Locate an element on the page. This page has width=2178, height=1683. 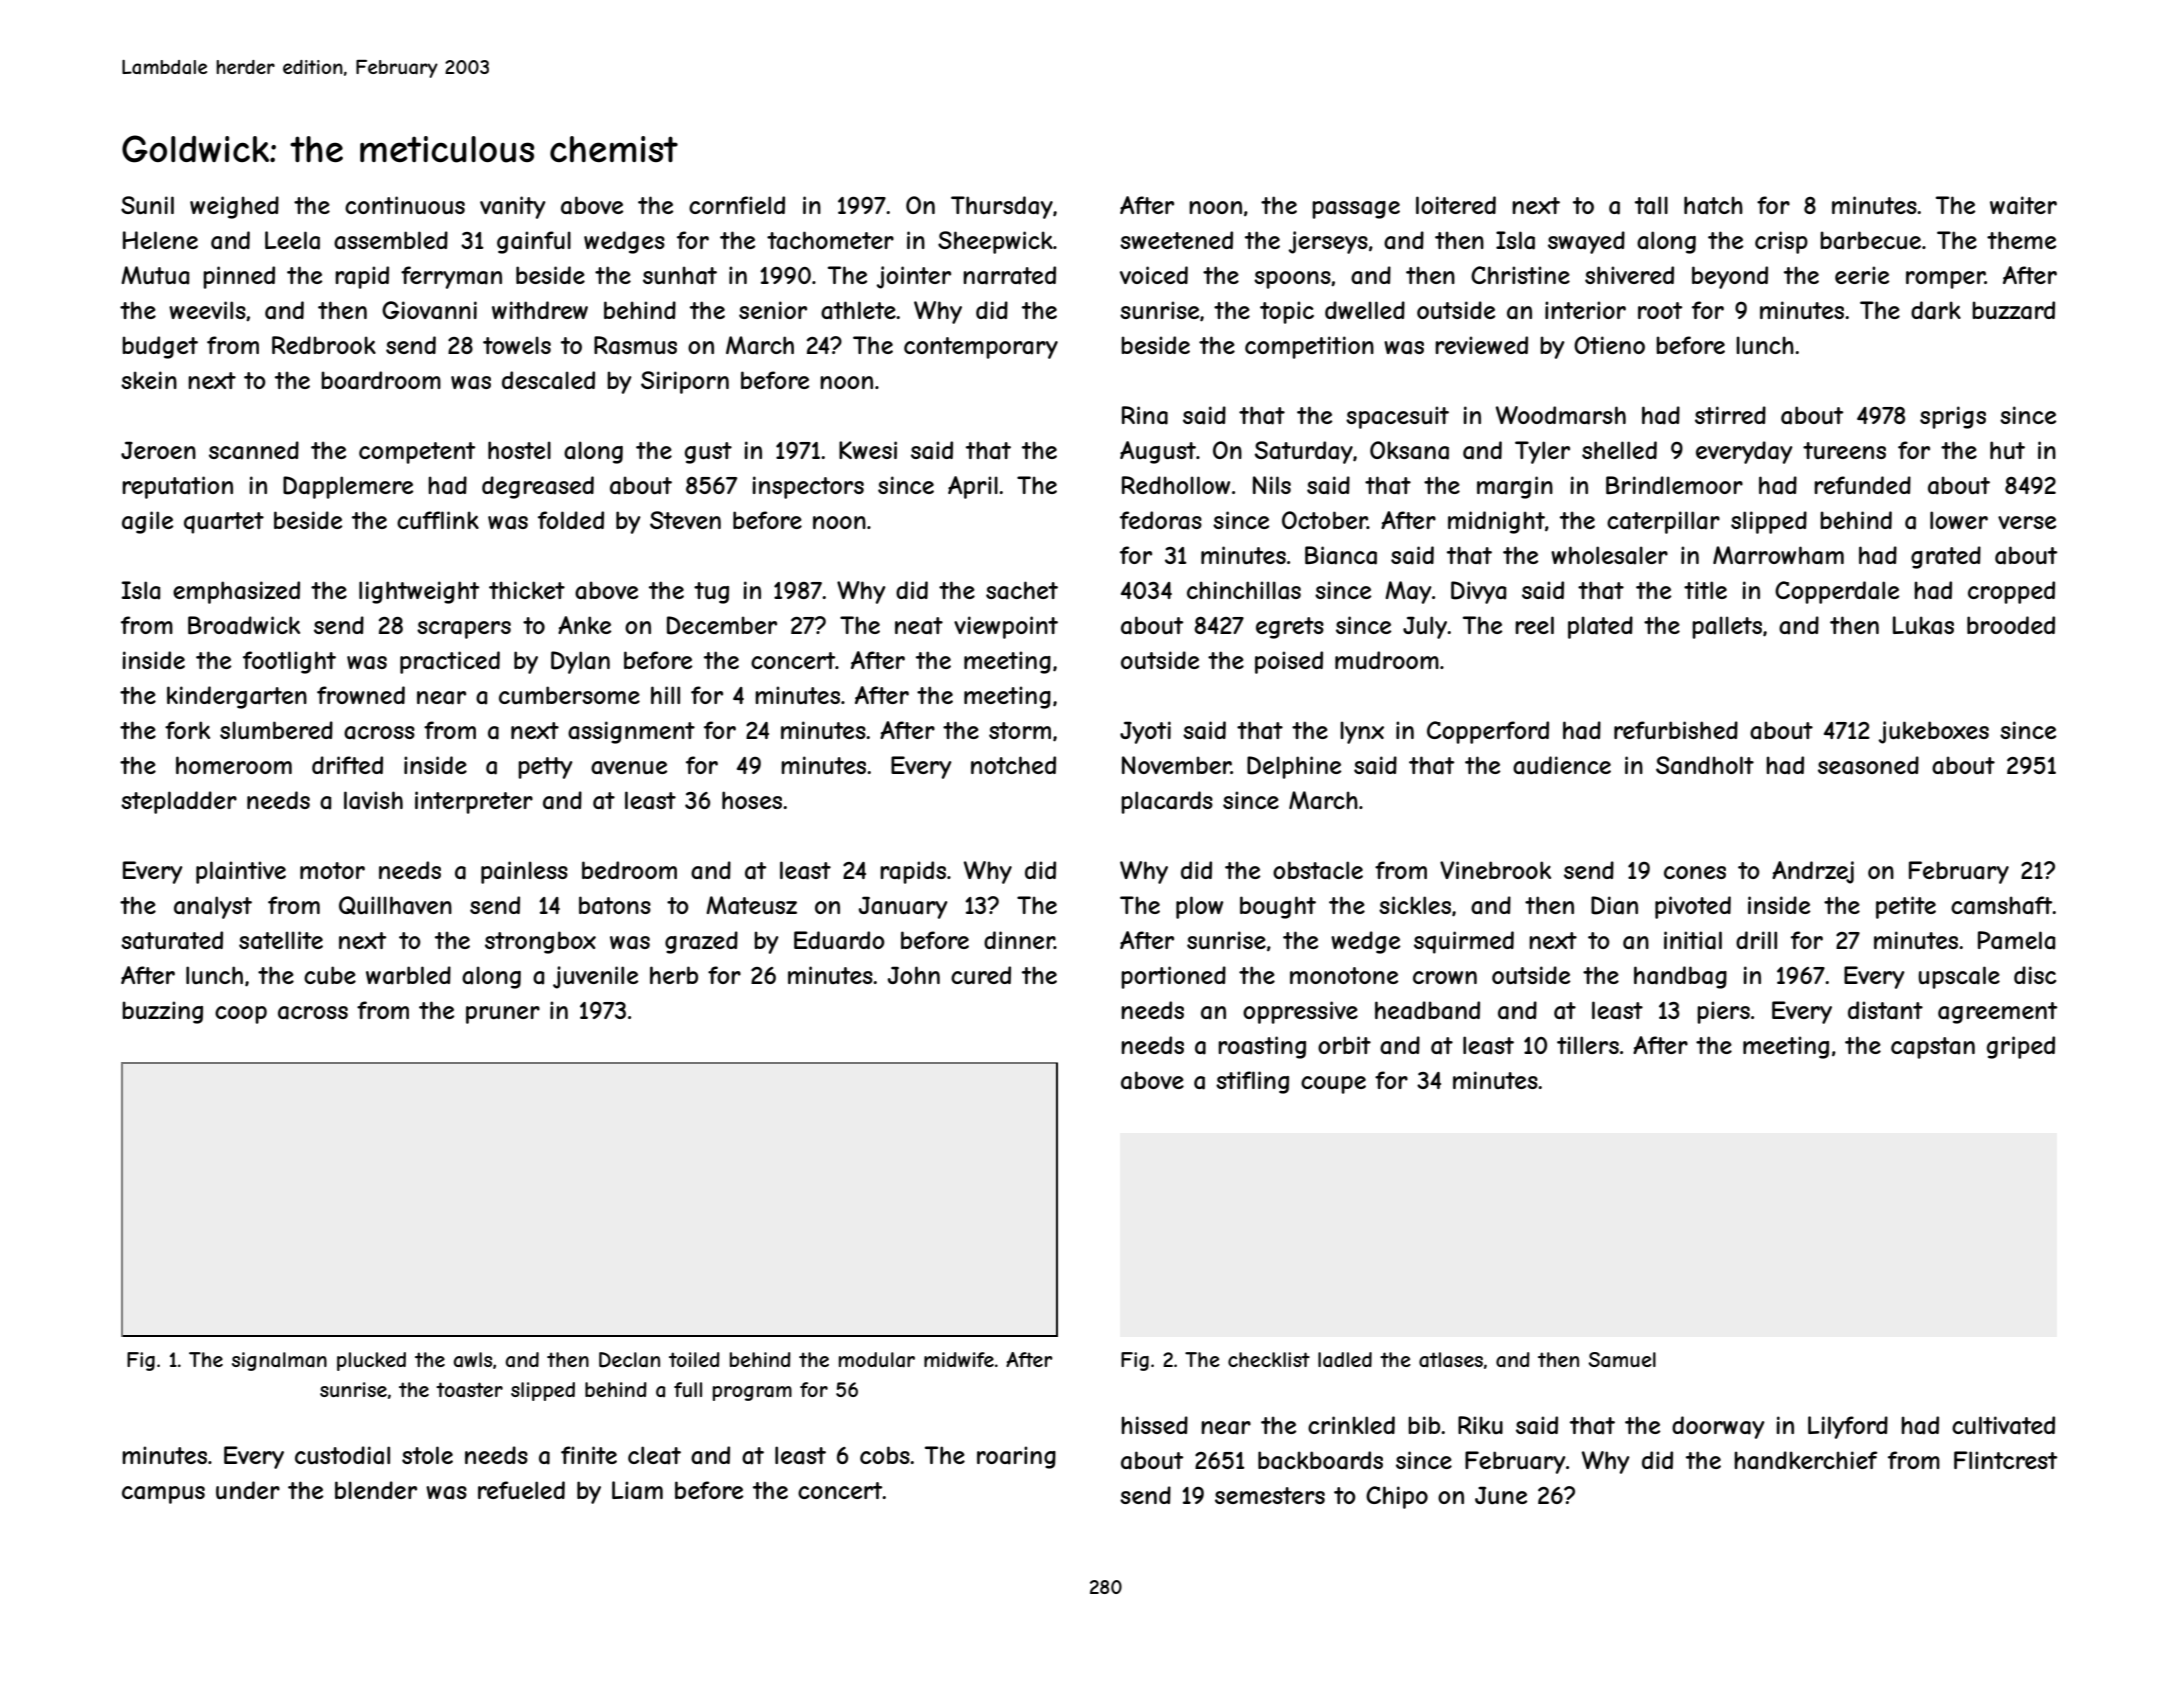
Thursday is located at coordinates (1002, 207).
